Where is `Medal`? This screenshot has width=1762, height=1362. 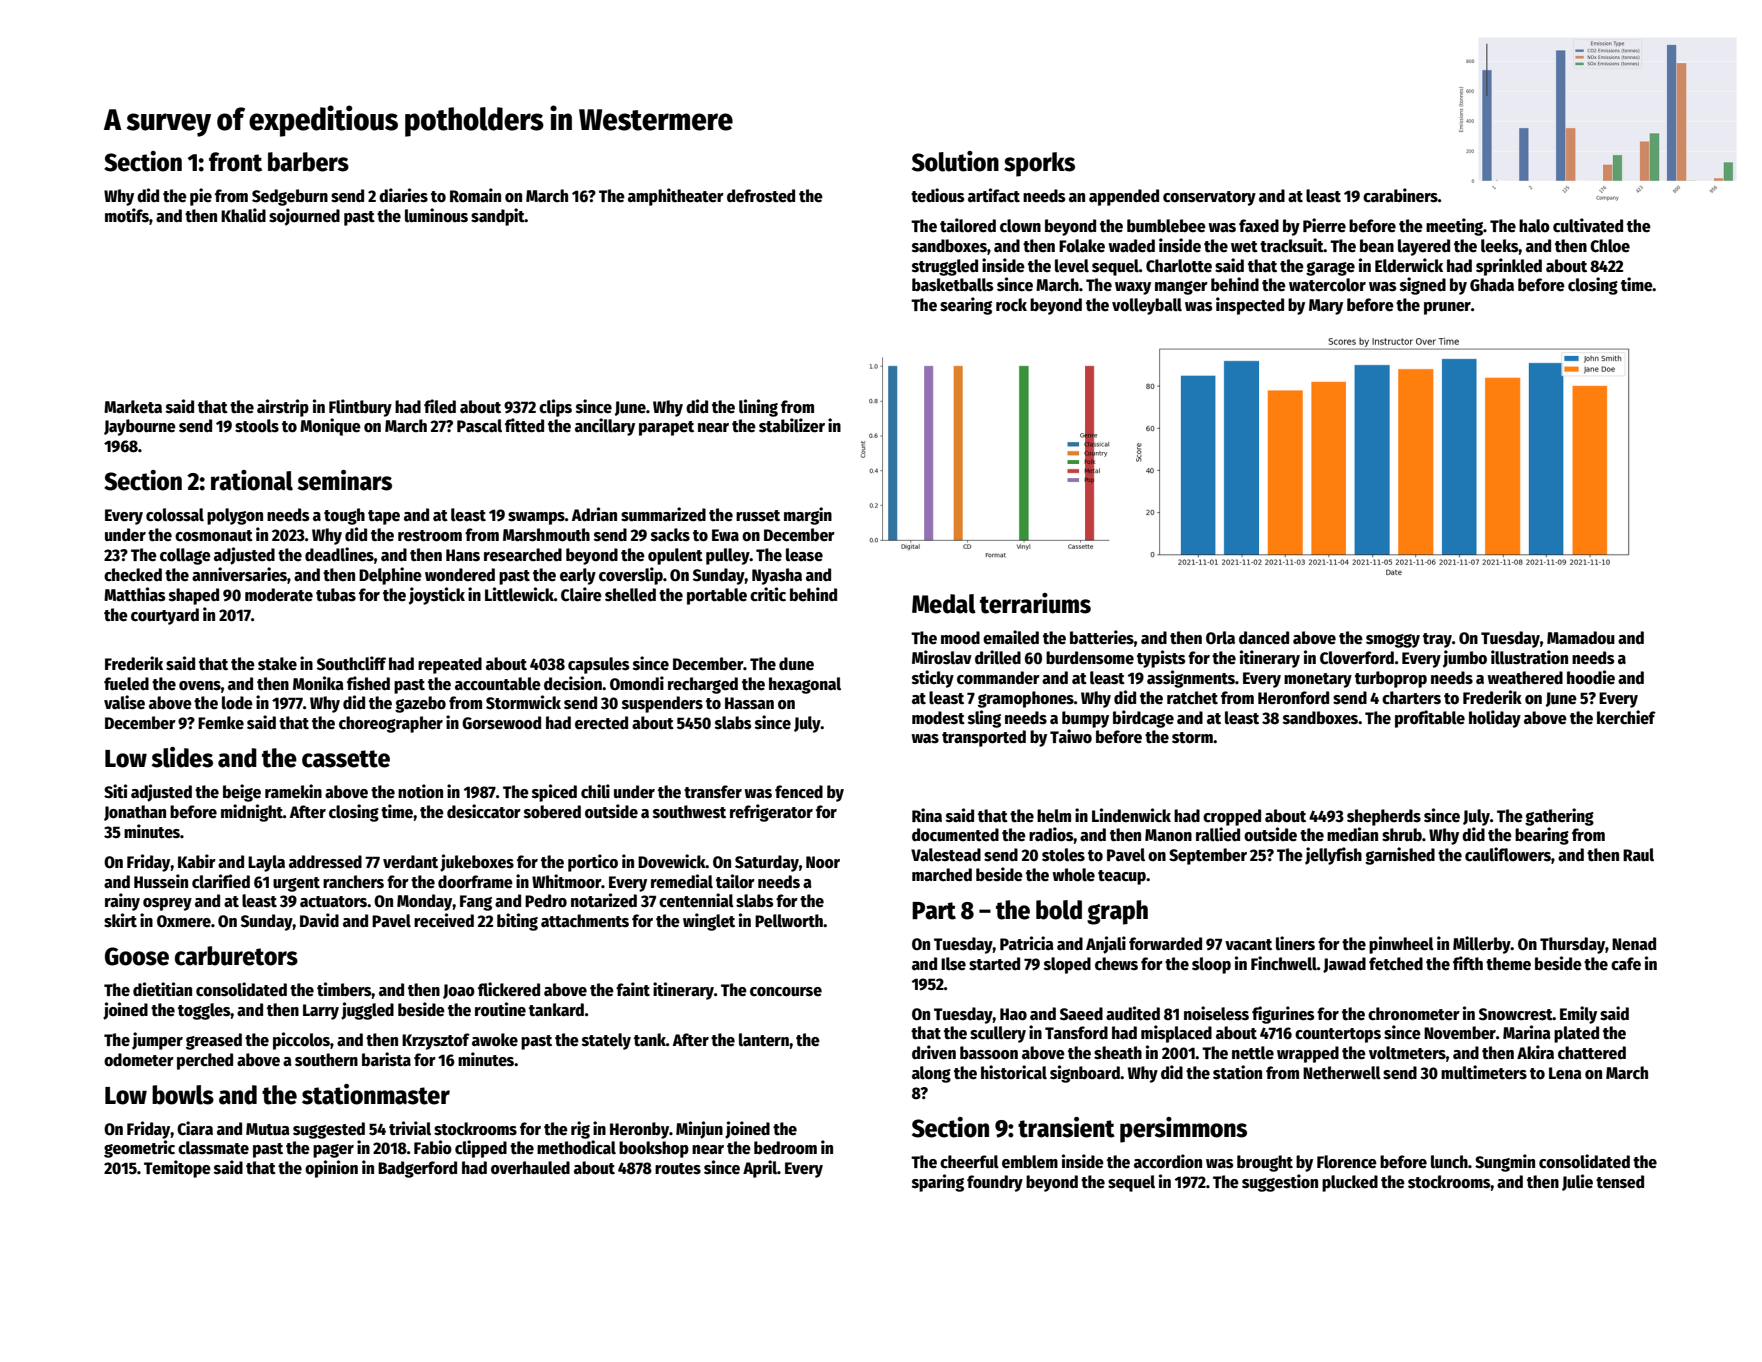
Medal is located at coordinates (944, 604).
